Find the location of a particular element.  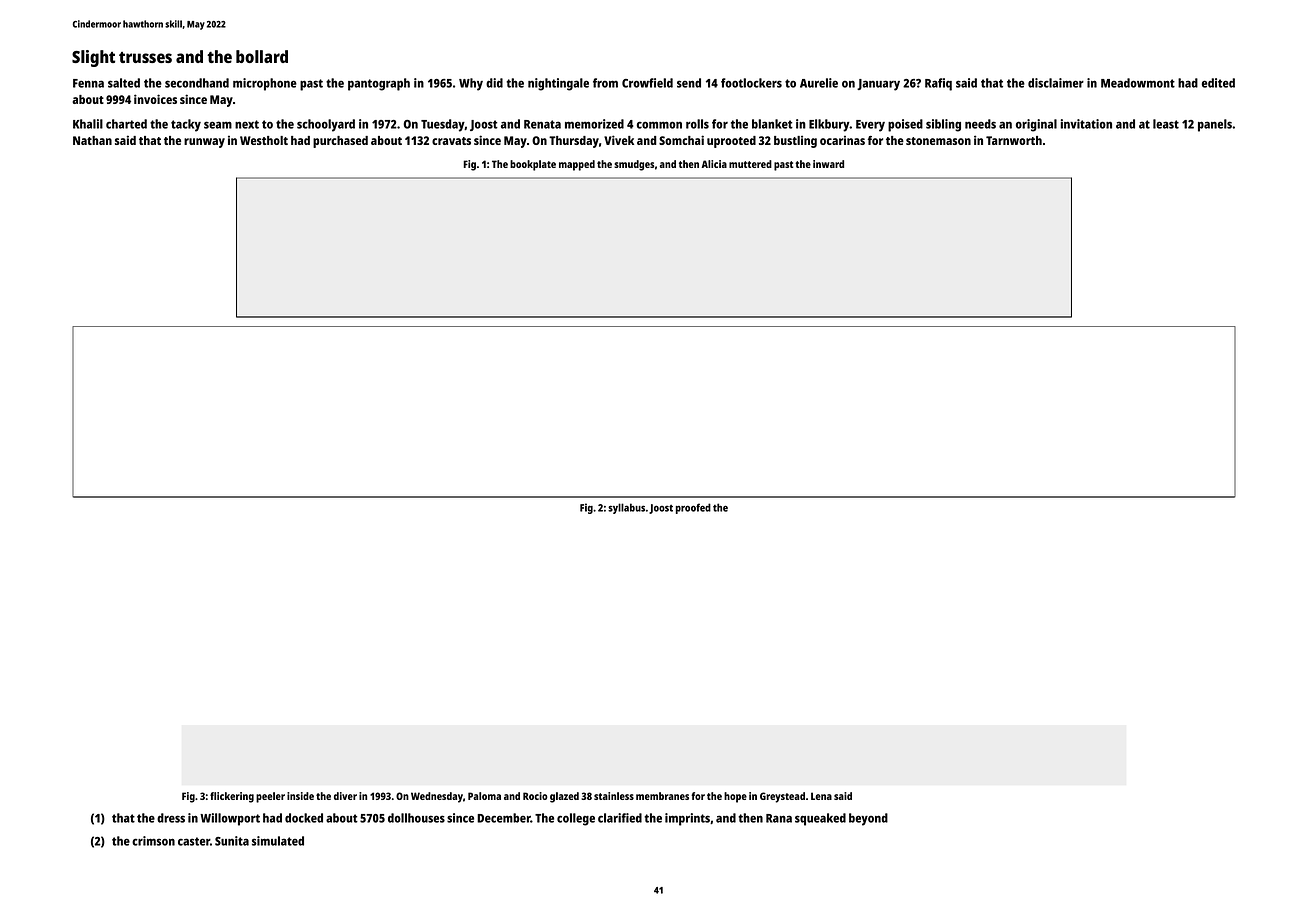

inward is located at coordinates (828, 164).
